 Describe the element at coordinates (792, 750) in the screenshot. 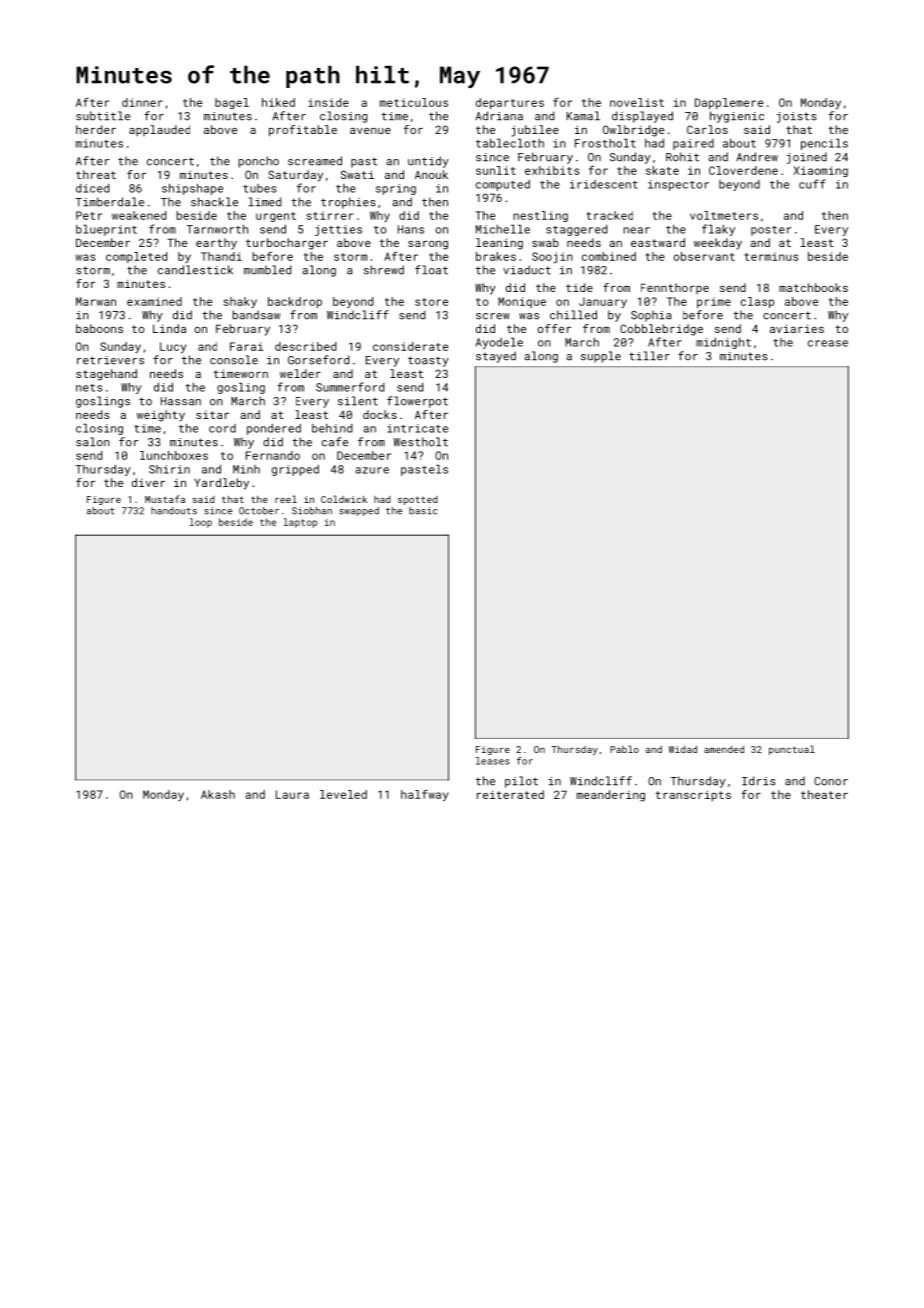

I see `punctual` at that location.
